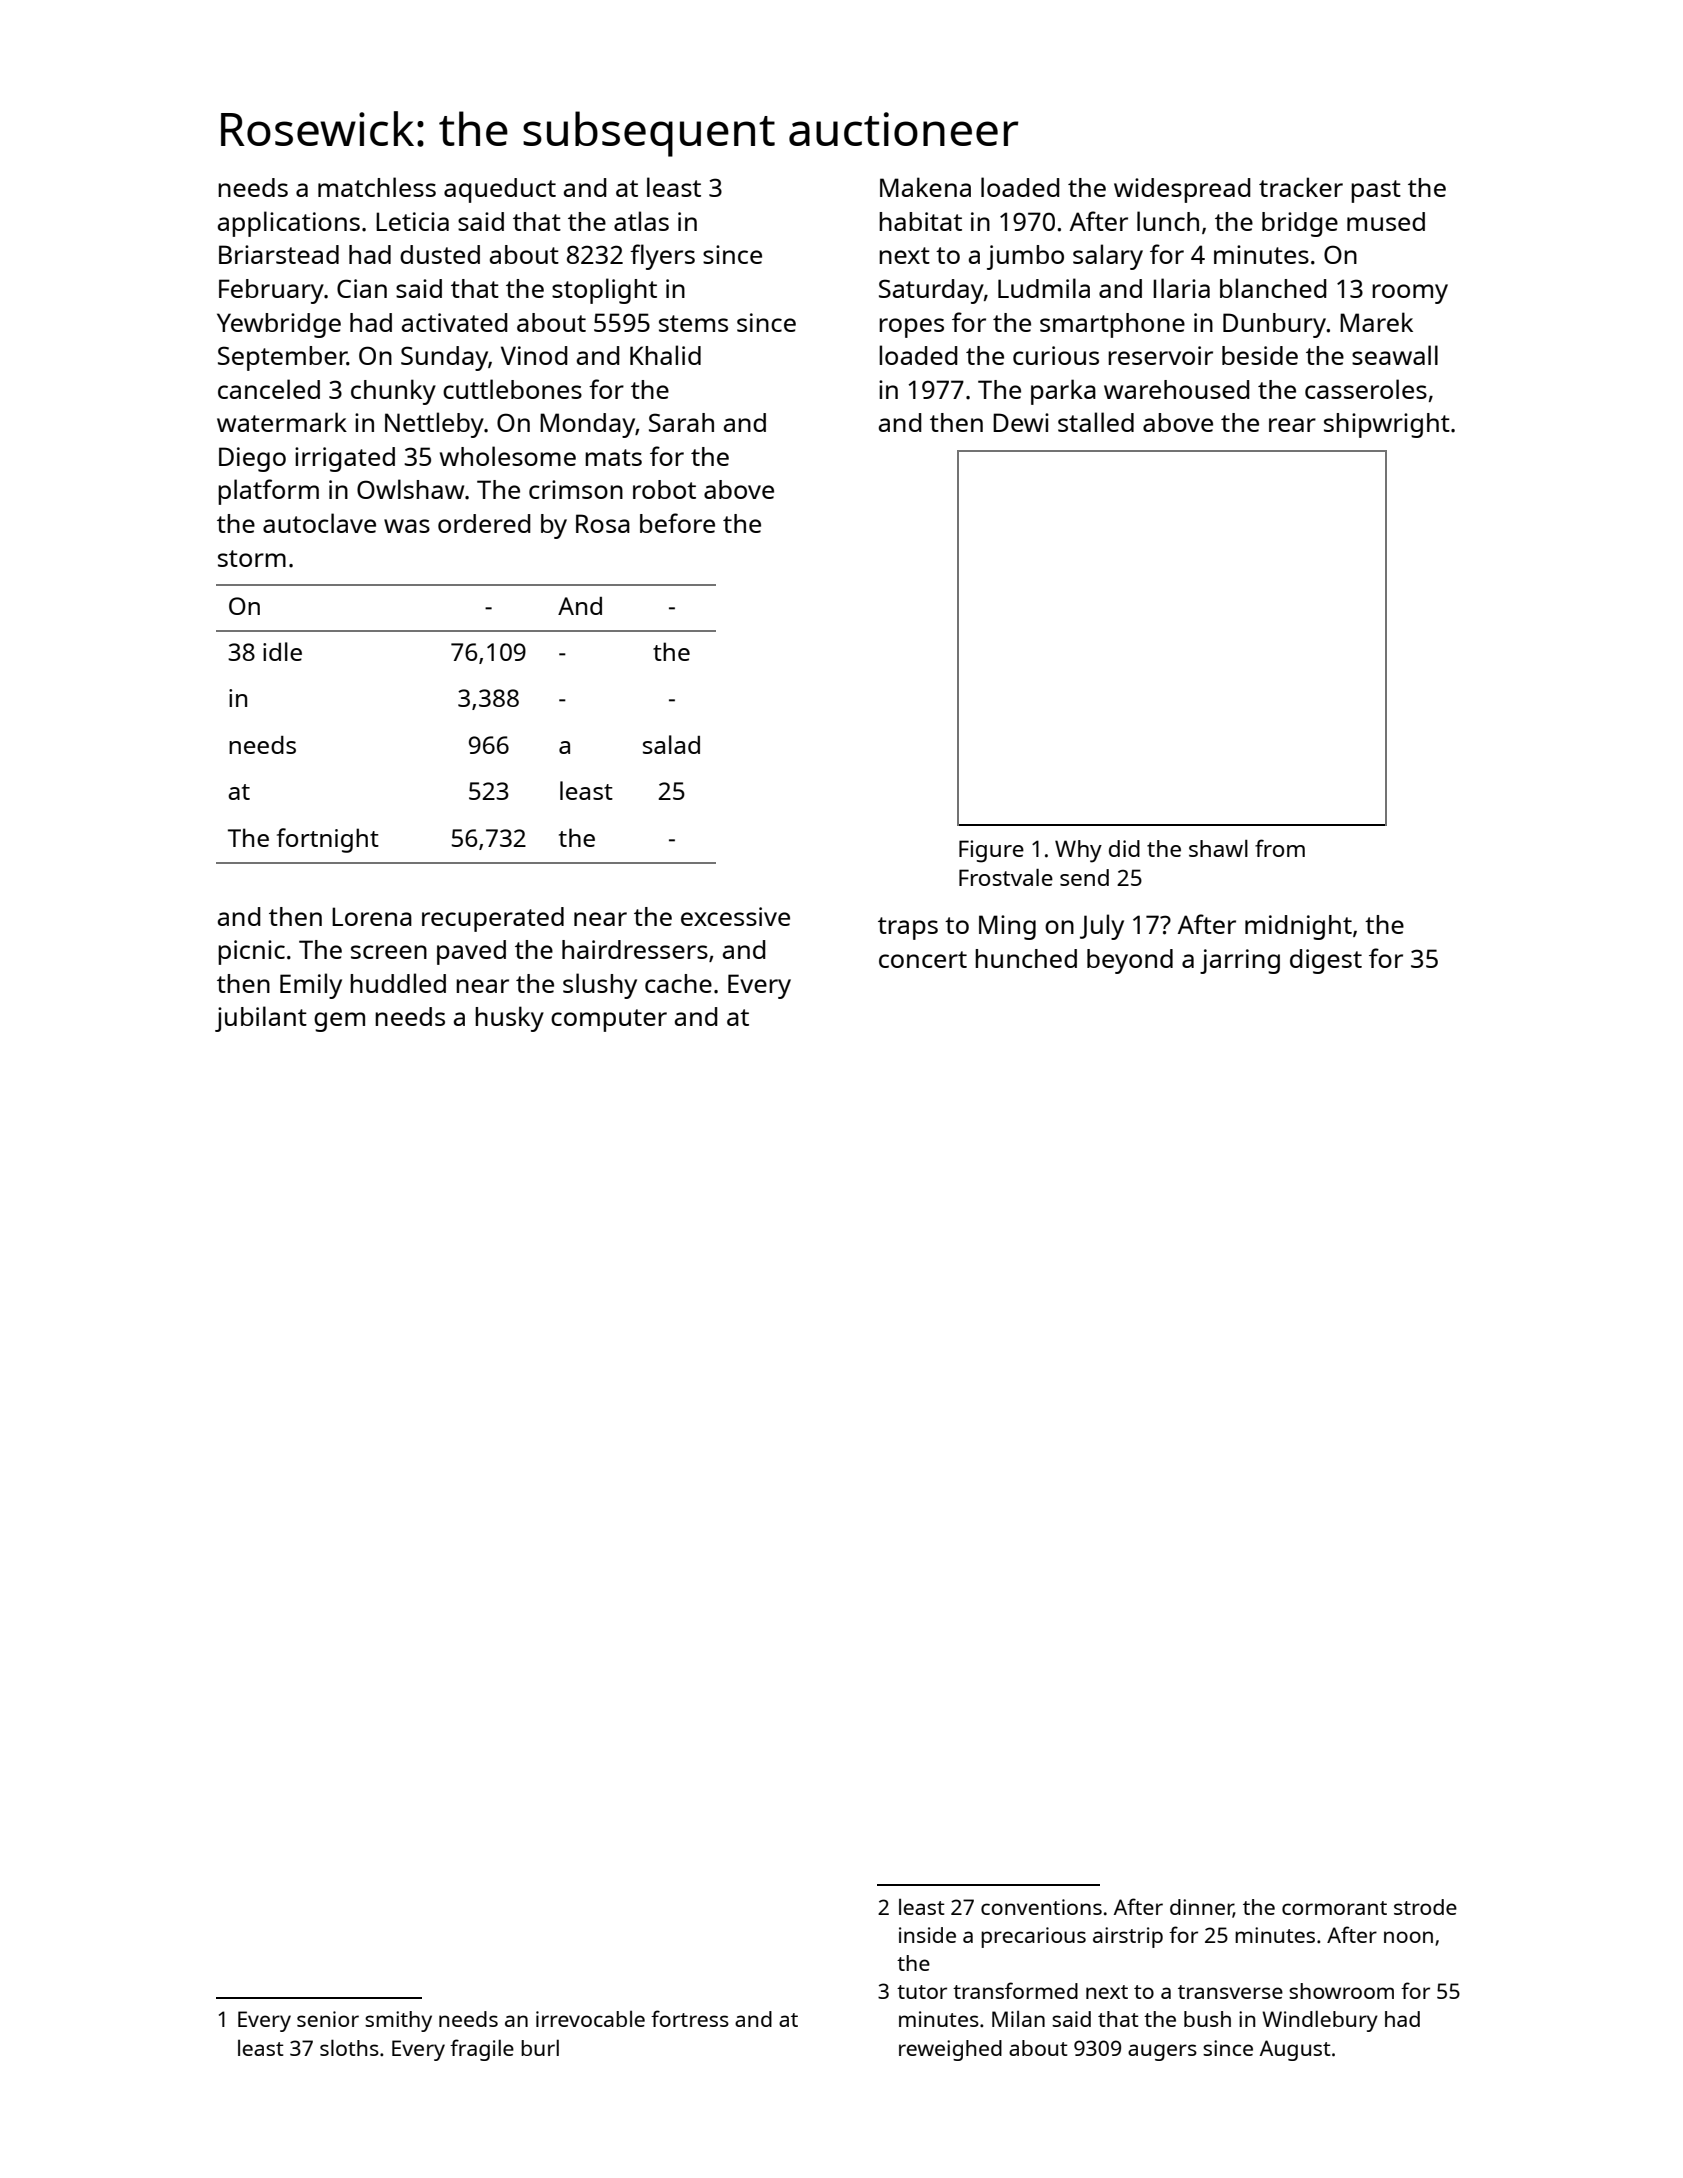 The height and width of the image is (2178, 1683). What do you see at coordinates (590, 2019) in the image?
I see `irrevocable` at bounding box center [590, 2019].
